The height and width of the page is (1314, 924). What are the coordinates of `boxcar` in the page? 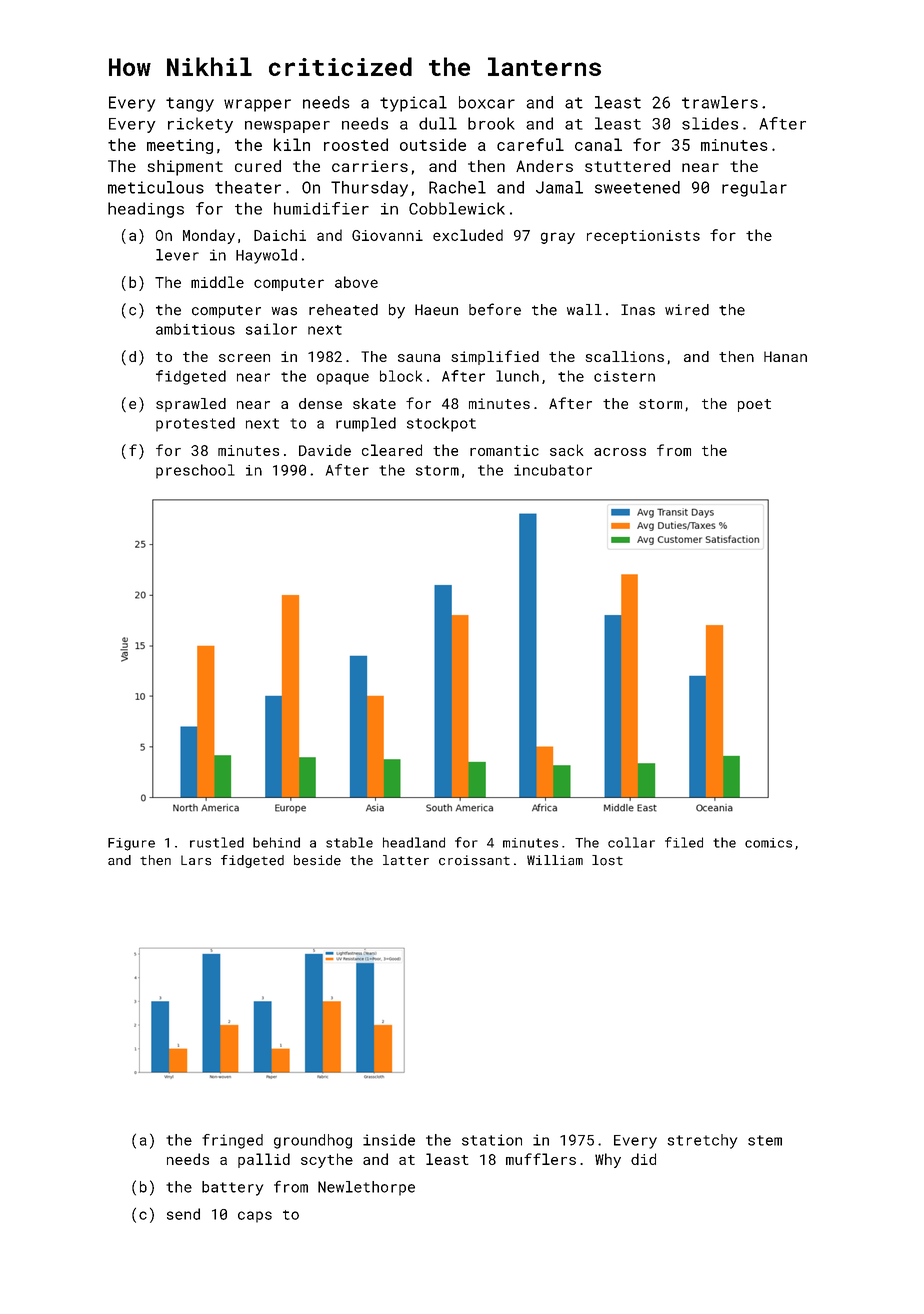 It's located at (487, 102).
